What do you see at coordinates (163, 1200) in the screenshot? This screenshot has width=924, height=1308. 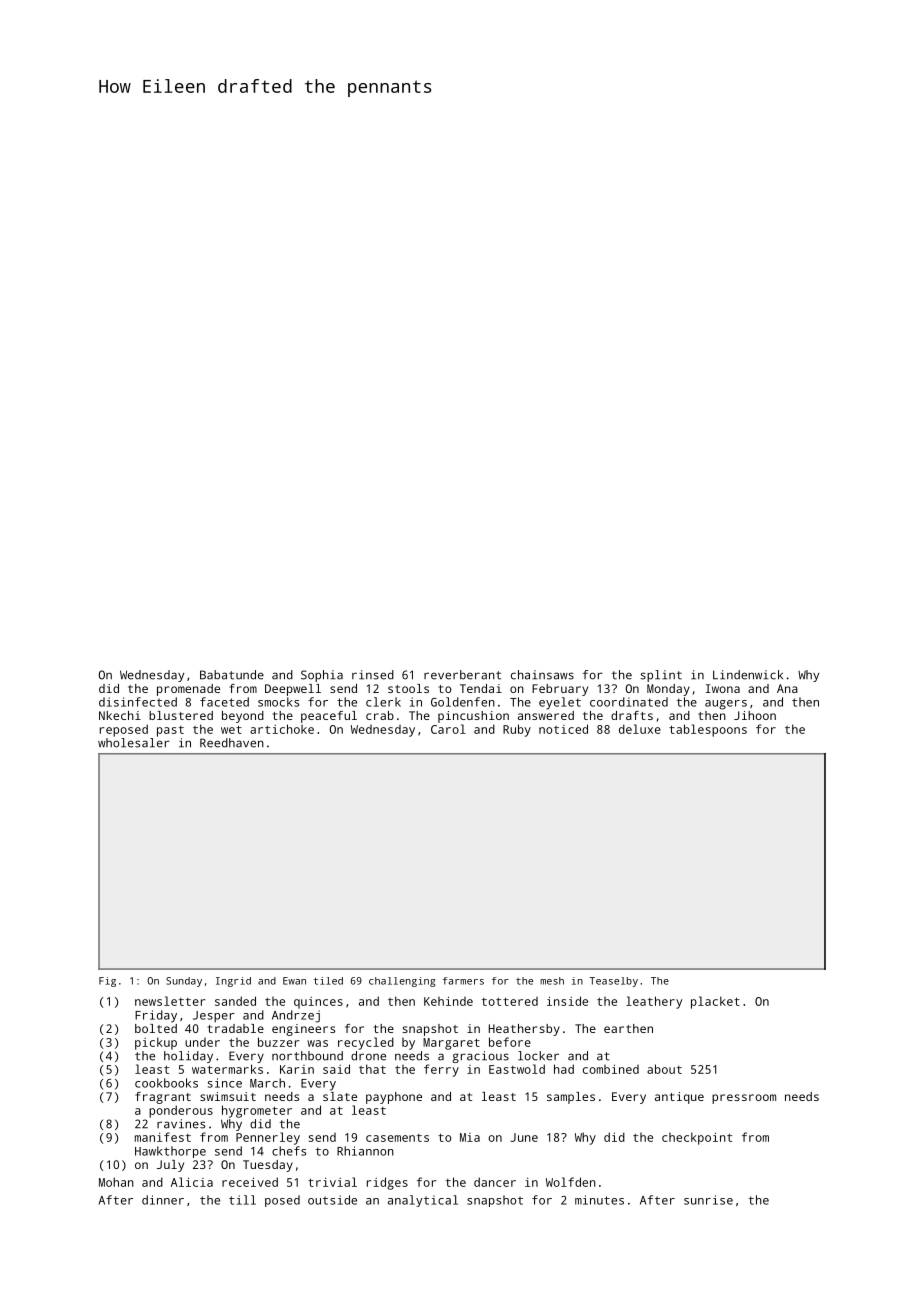 I see `dinner` at bounding box center [163, 1200].
